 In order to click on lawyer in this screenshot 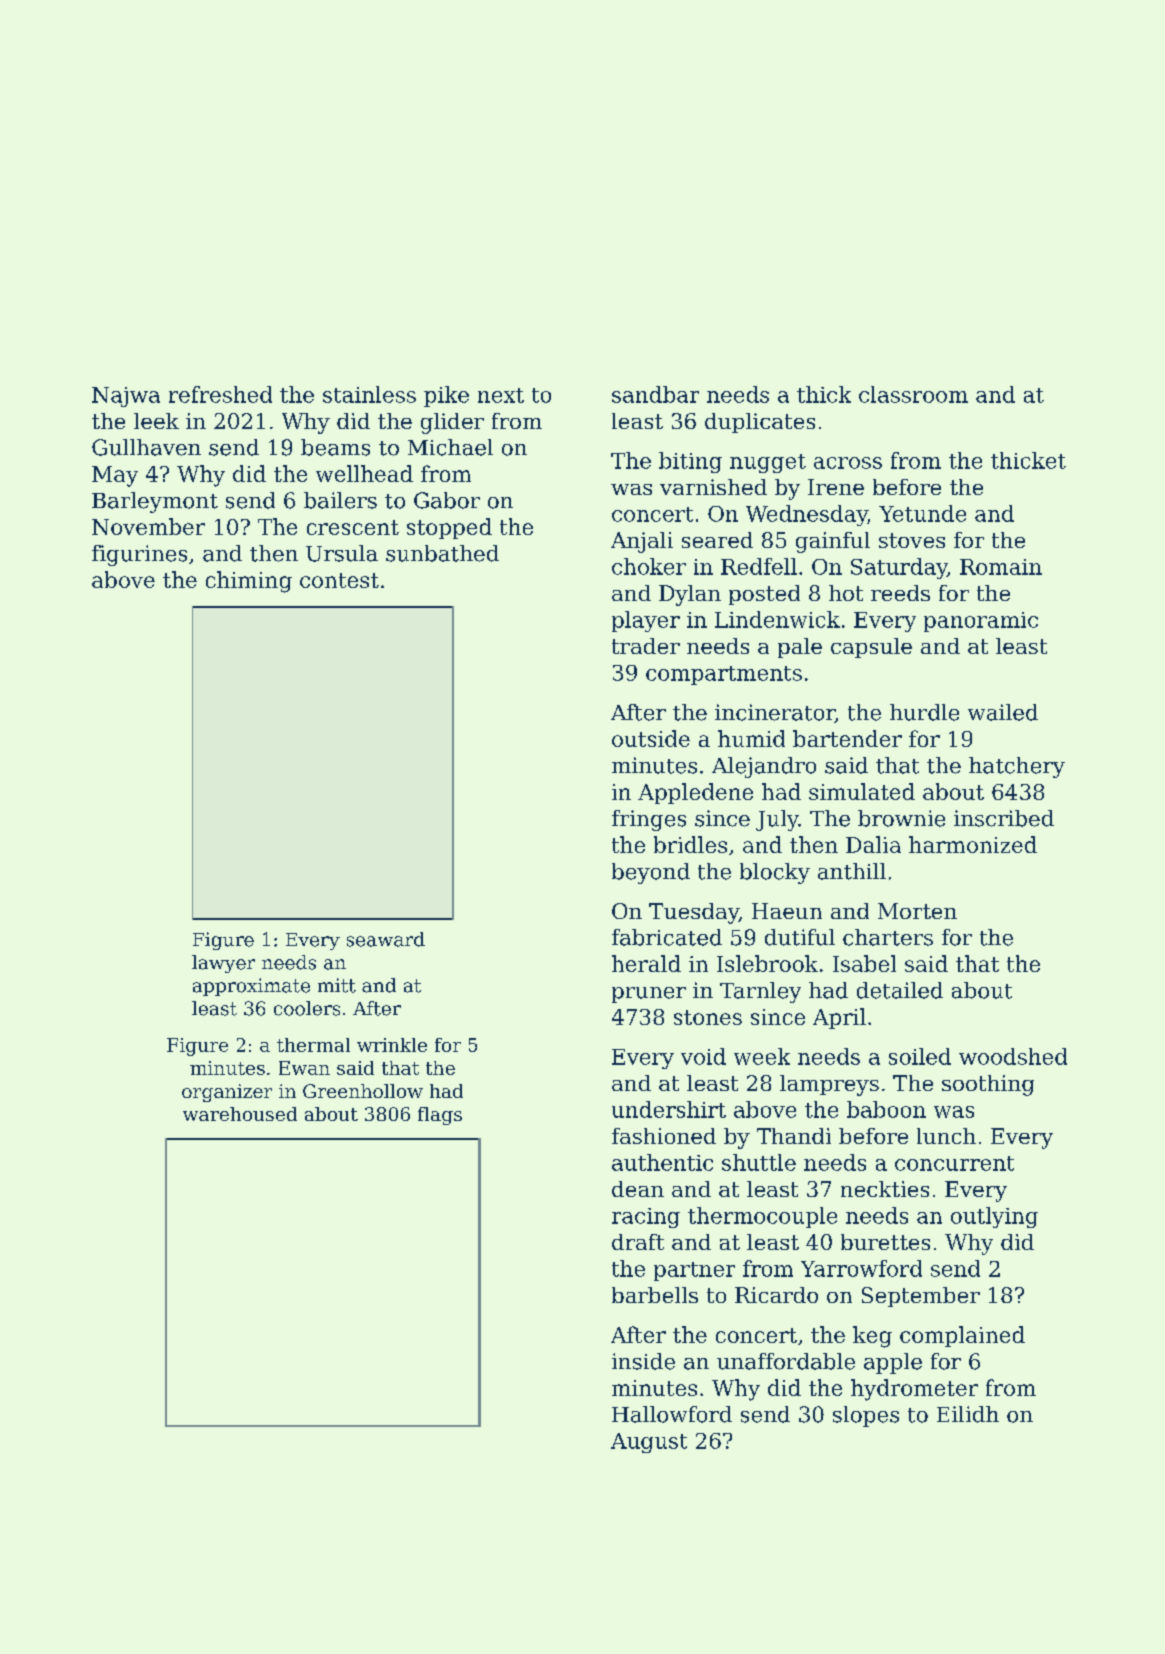, I will do `click(223, 964)`.
